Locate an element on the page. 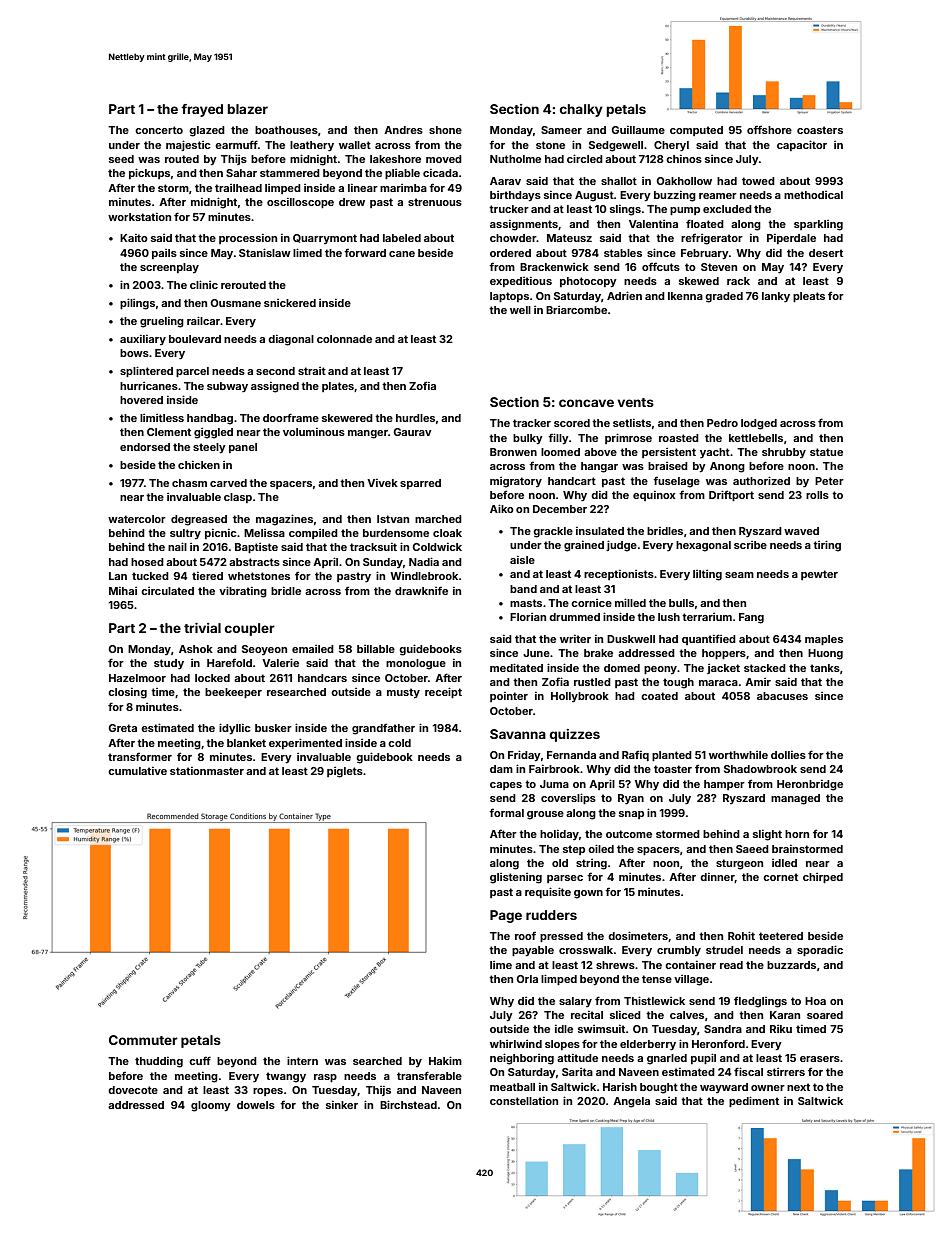 The width and height of the image is (952, 1233). Ikenna is located at coordinates (685, 296).
